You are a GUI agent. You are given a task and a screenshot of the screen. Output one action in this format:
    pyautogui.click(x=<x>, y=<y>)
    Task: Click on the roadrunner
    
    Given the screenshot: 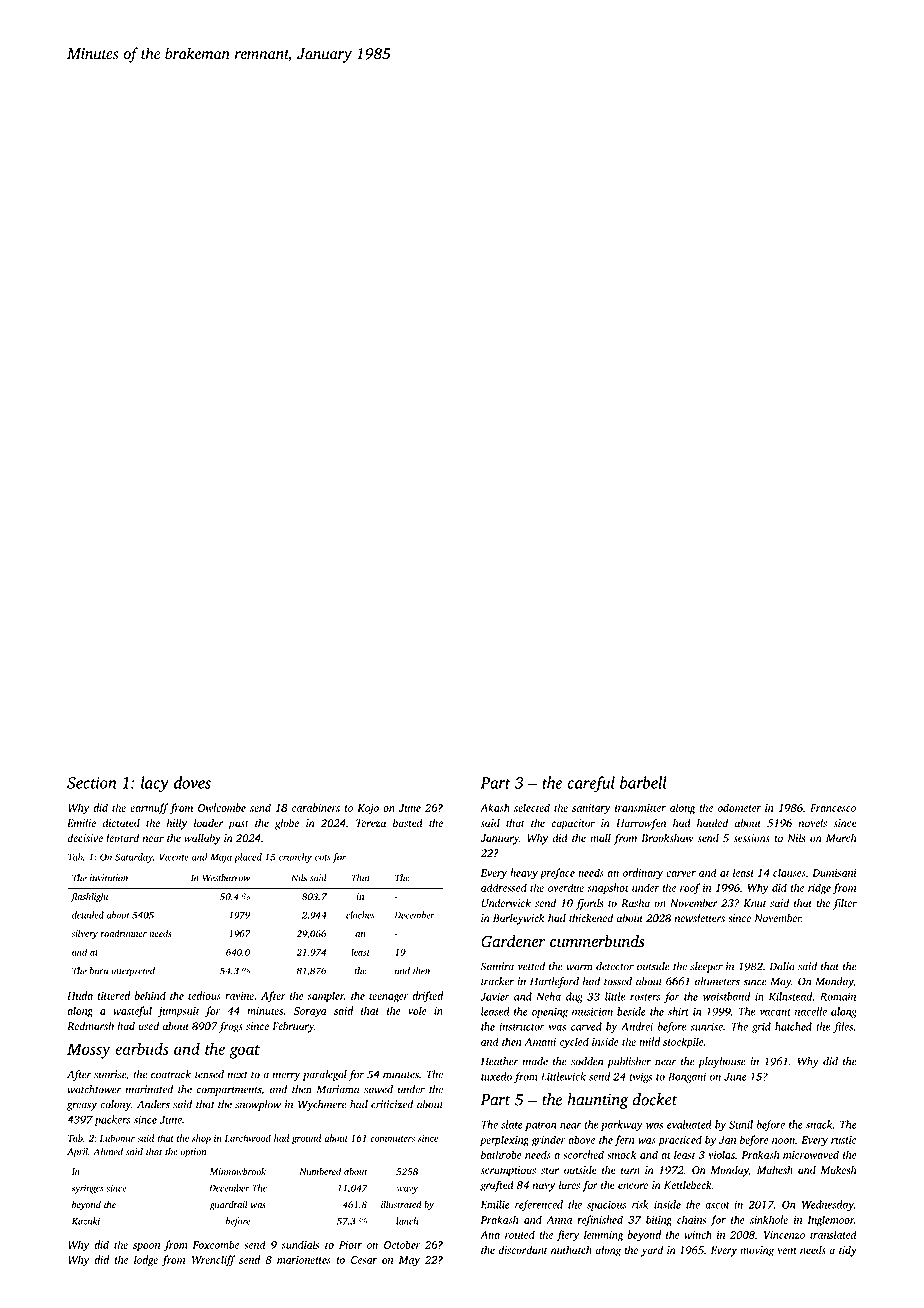 What is the action you would take?
    pyautogui.click(x=123, y=933)
